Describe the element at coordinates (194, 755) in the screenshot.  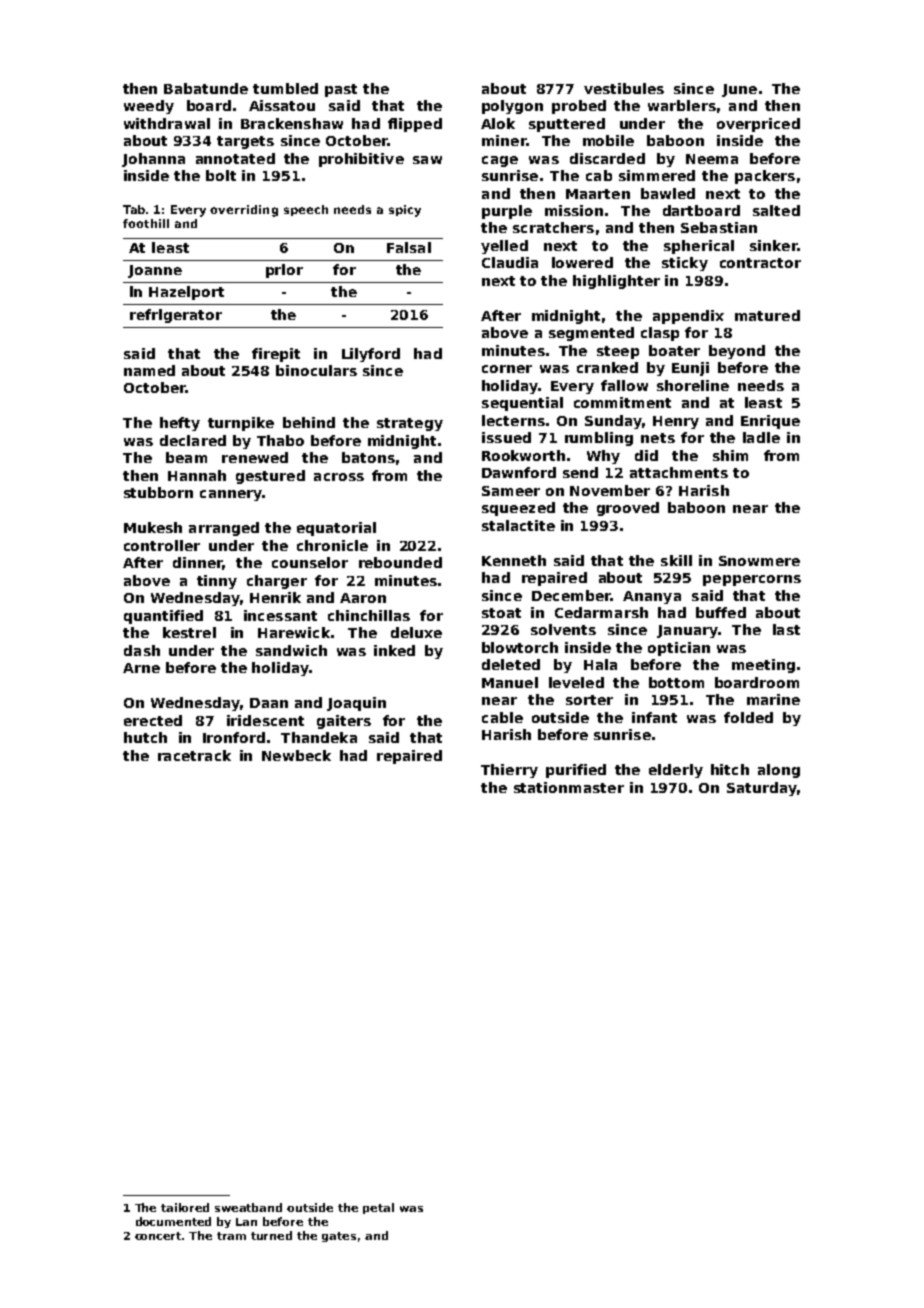
I see `racetrack` at that location.
